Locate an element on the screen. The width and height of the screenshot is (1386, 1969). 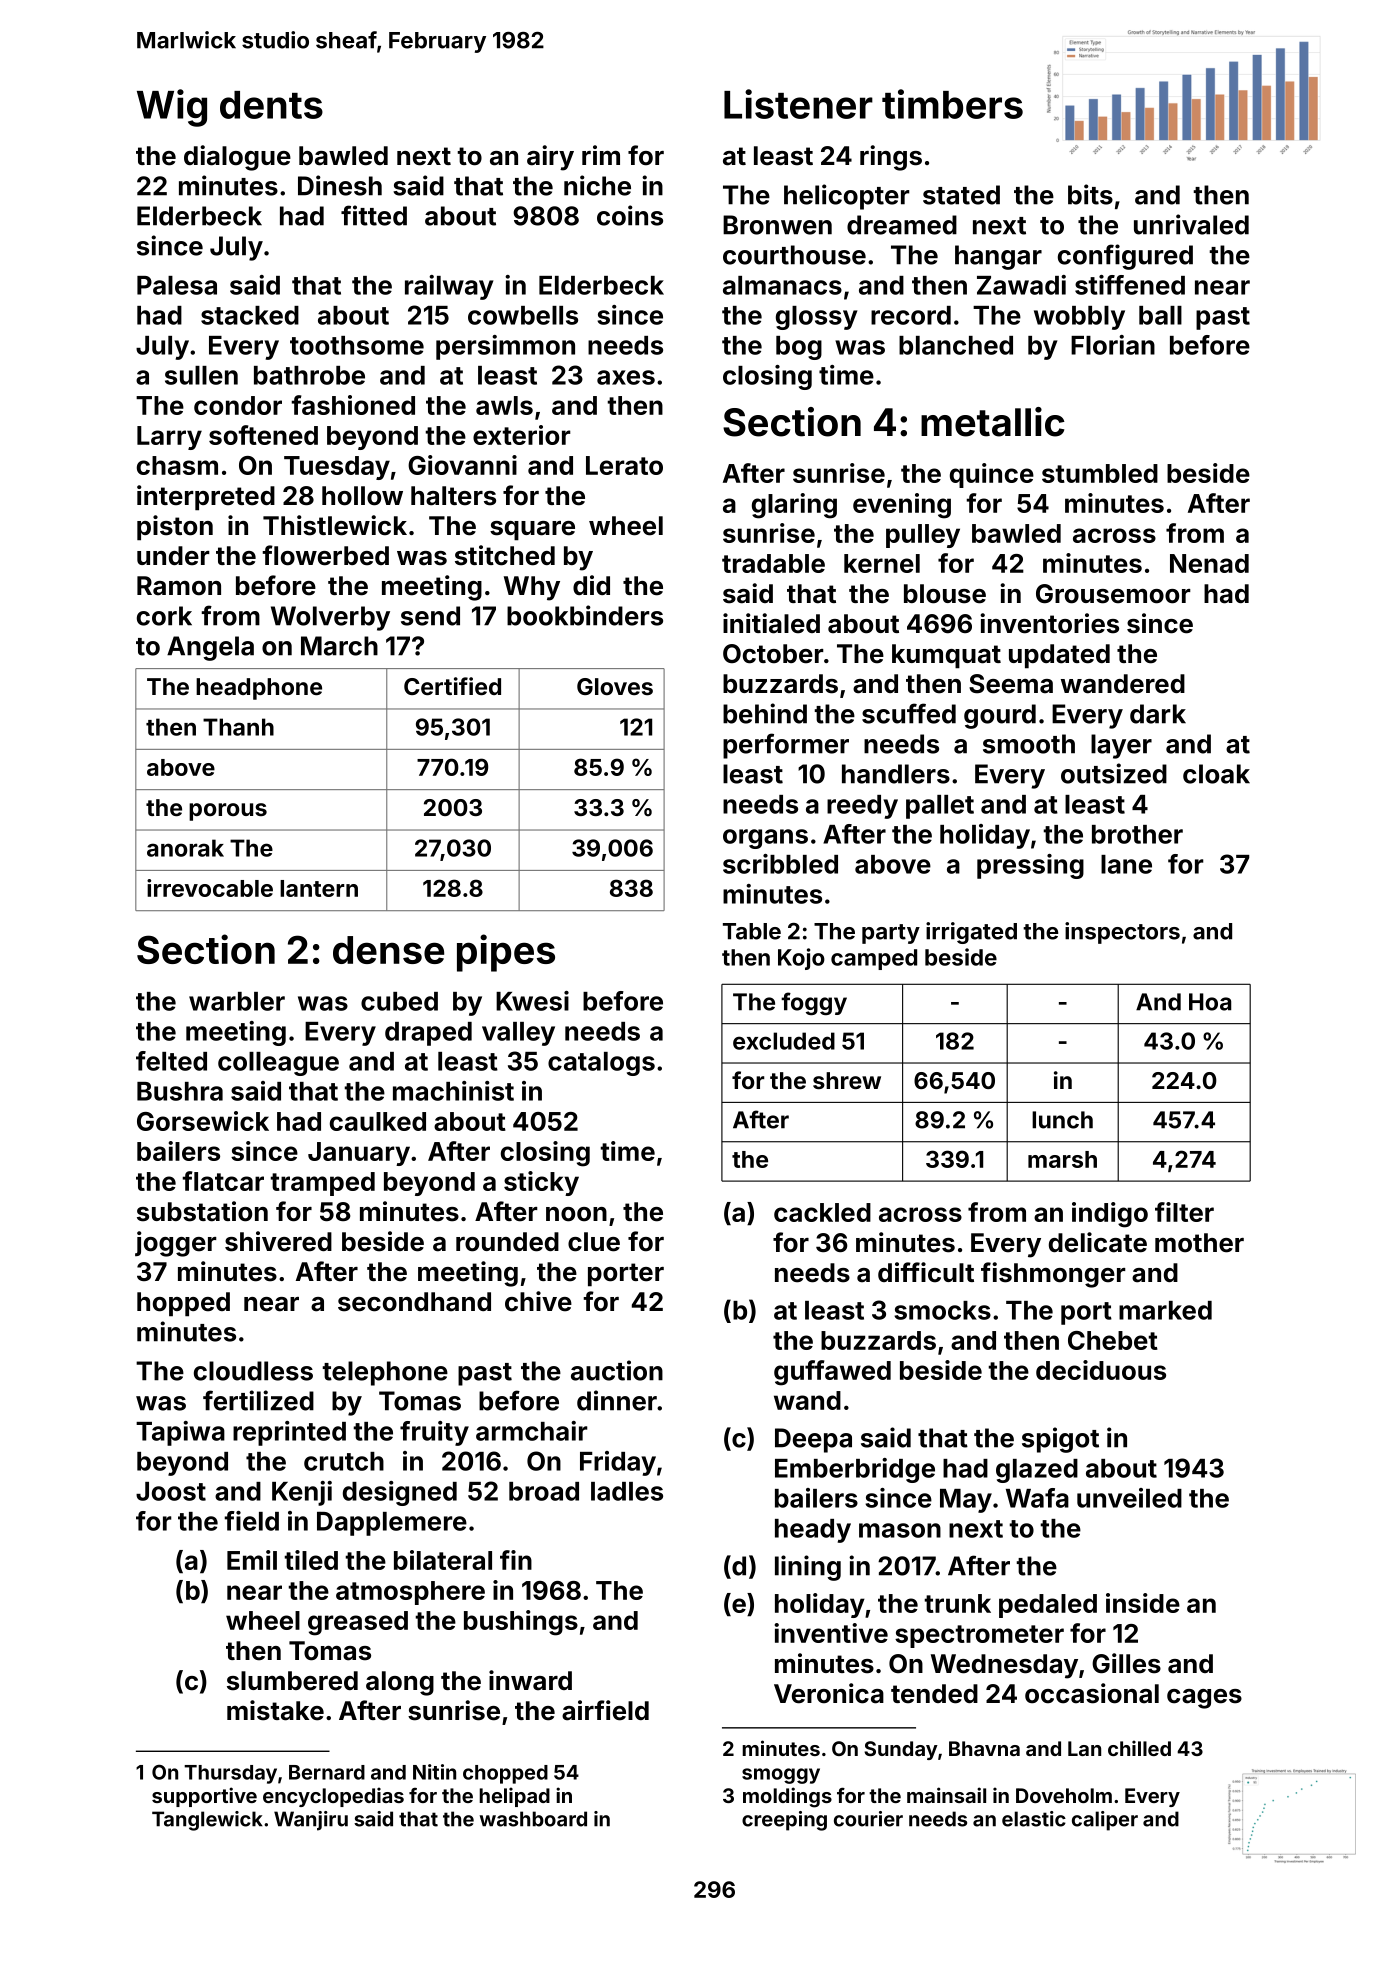
fitted is located at coordinates (374, 215).
